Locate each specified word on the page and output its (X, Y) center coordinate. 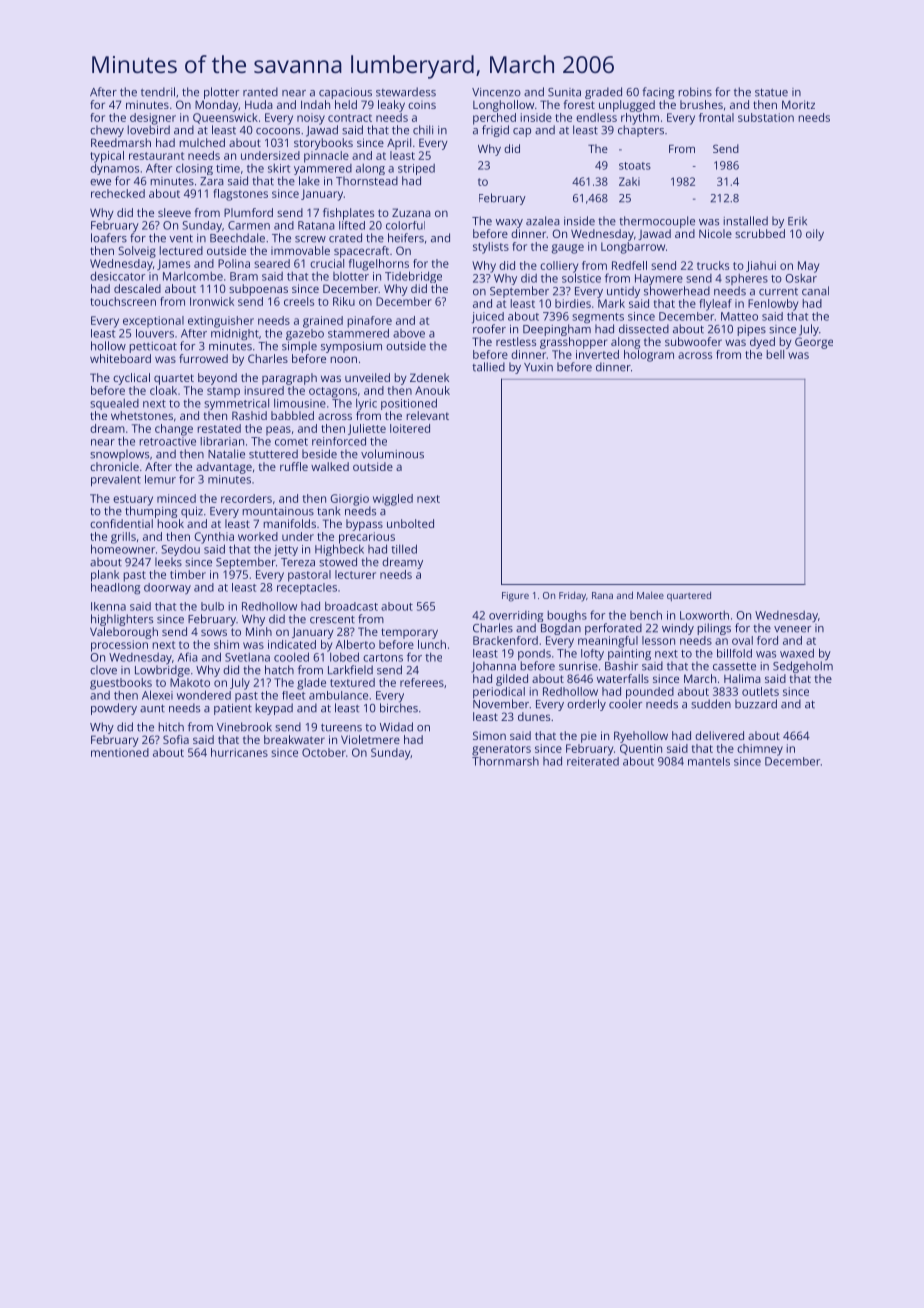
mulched (202, 142)
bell (775, 354)
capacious (345, 93)
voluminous (392, 454)
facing (658, 93)
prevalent (116, 481)
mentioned (120, 752)
